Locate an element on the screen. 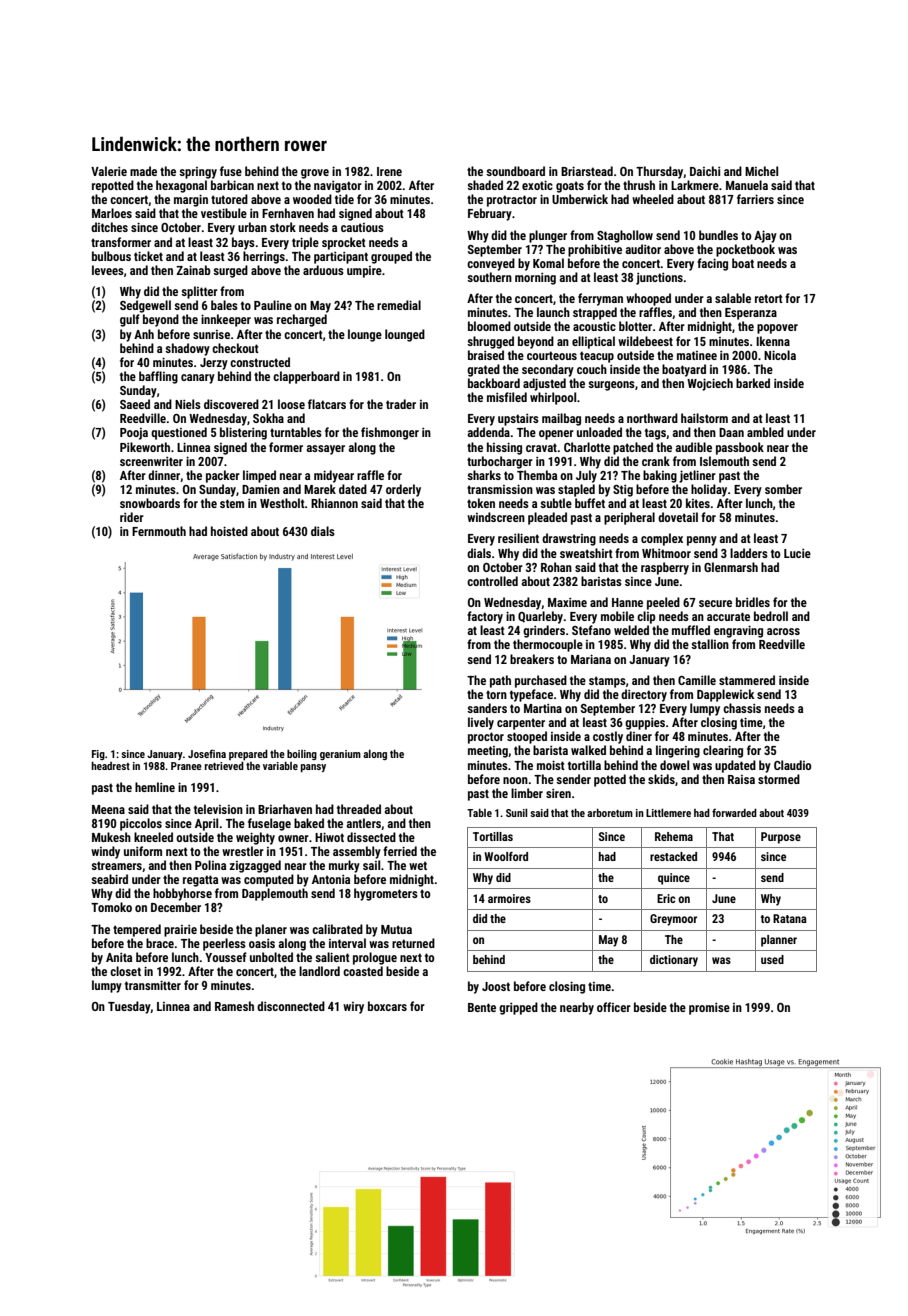  gulf is located at coordinates (130, 320).
